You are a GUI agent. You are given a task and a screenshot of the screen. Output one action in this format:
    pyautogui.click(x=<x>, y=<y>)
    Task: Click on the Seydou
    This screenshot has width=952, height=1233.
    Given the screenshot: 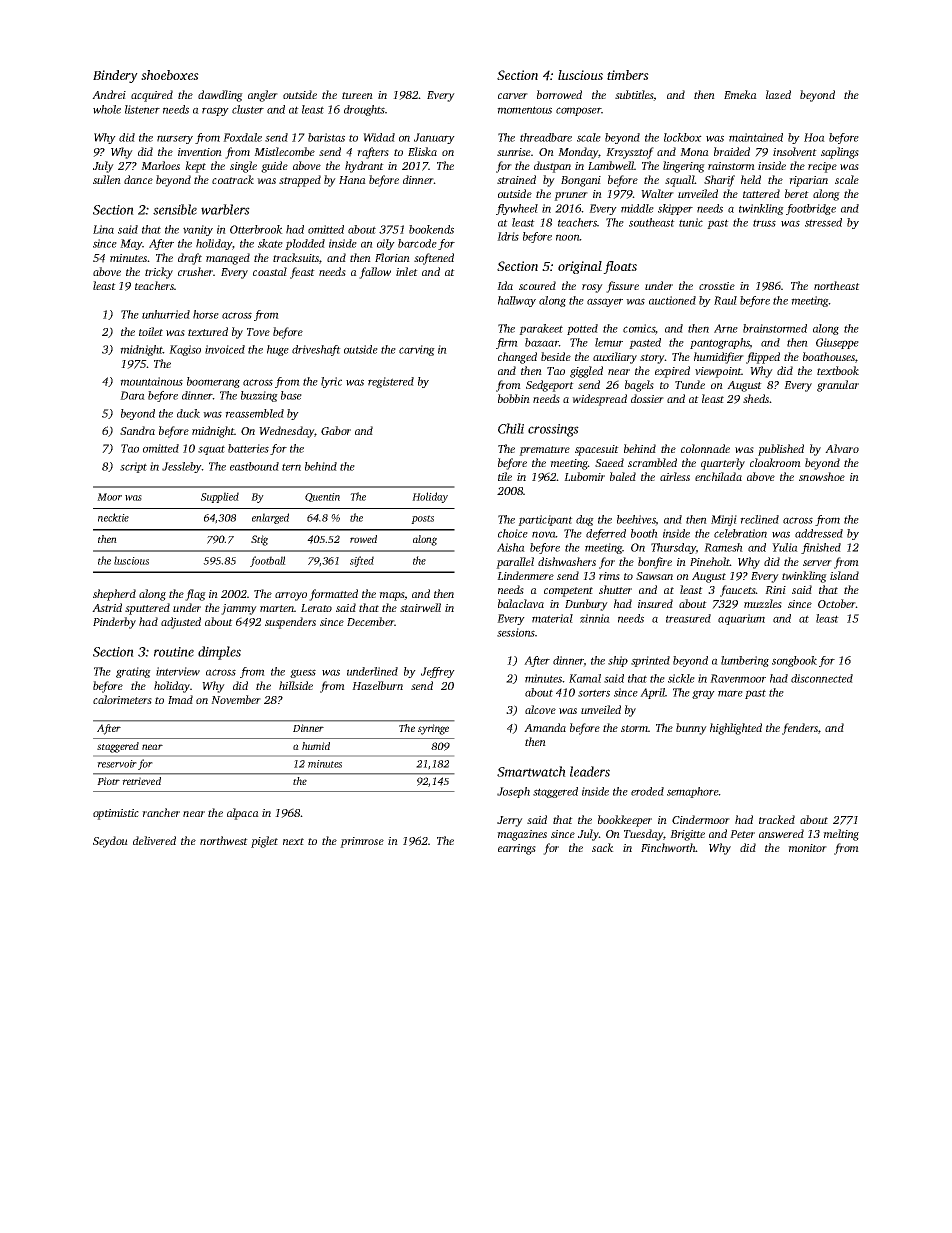 What is the action you would take?
    pyautogui.click(x=110, y=842)
